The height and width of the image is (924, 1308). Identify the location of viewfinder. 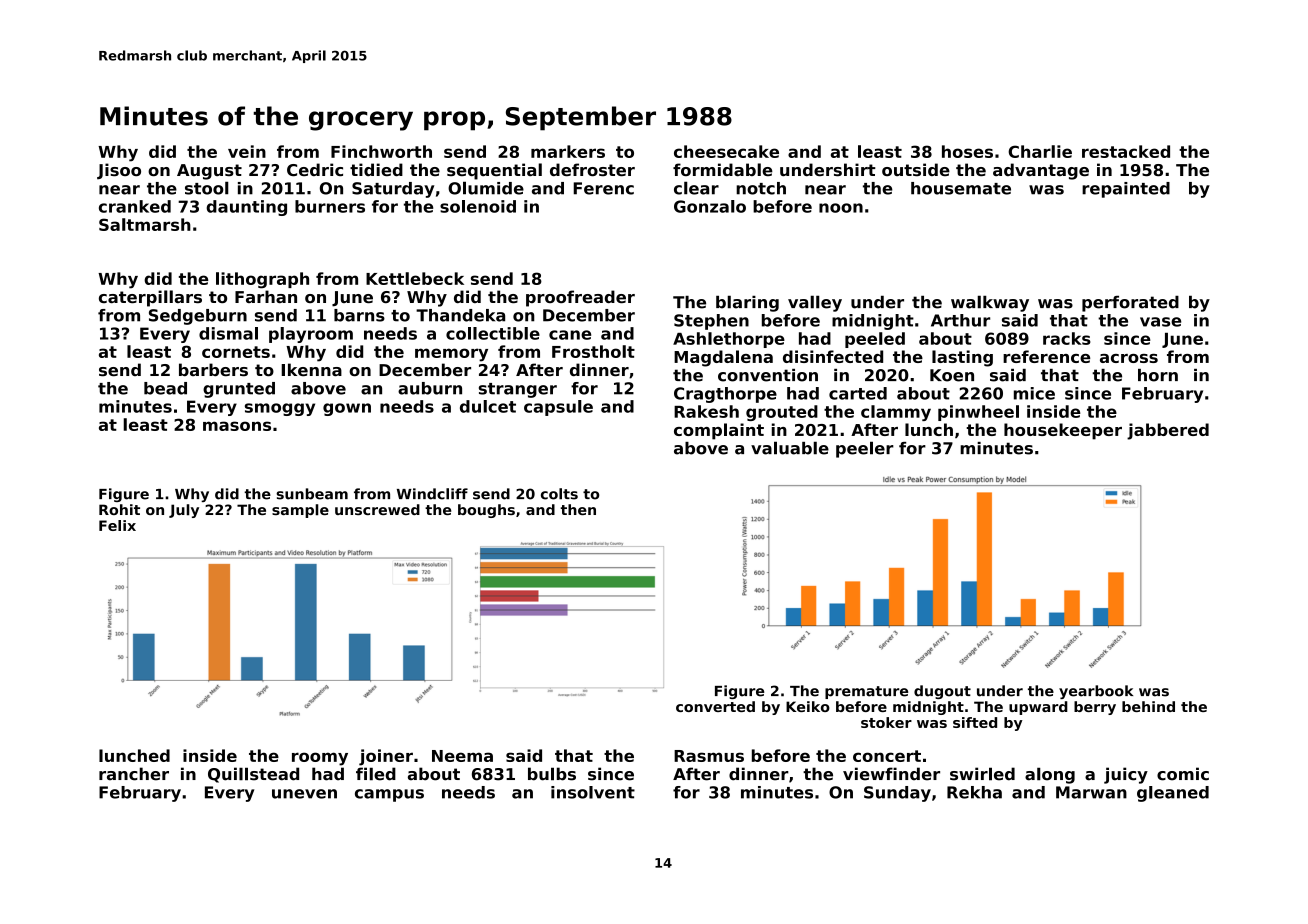
(891, 774).
